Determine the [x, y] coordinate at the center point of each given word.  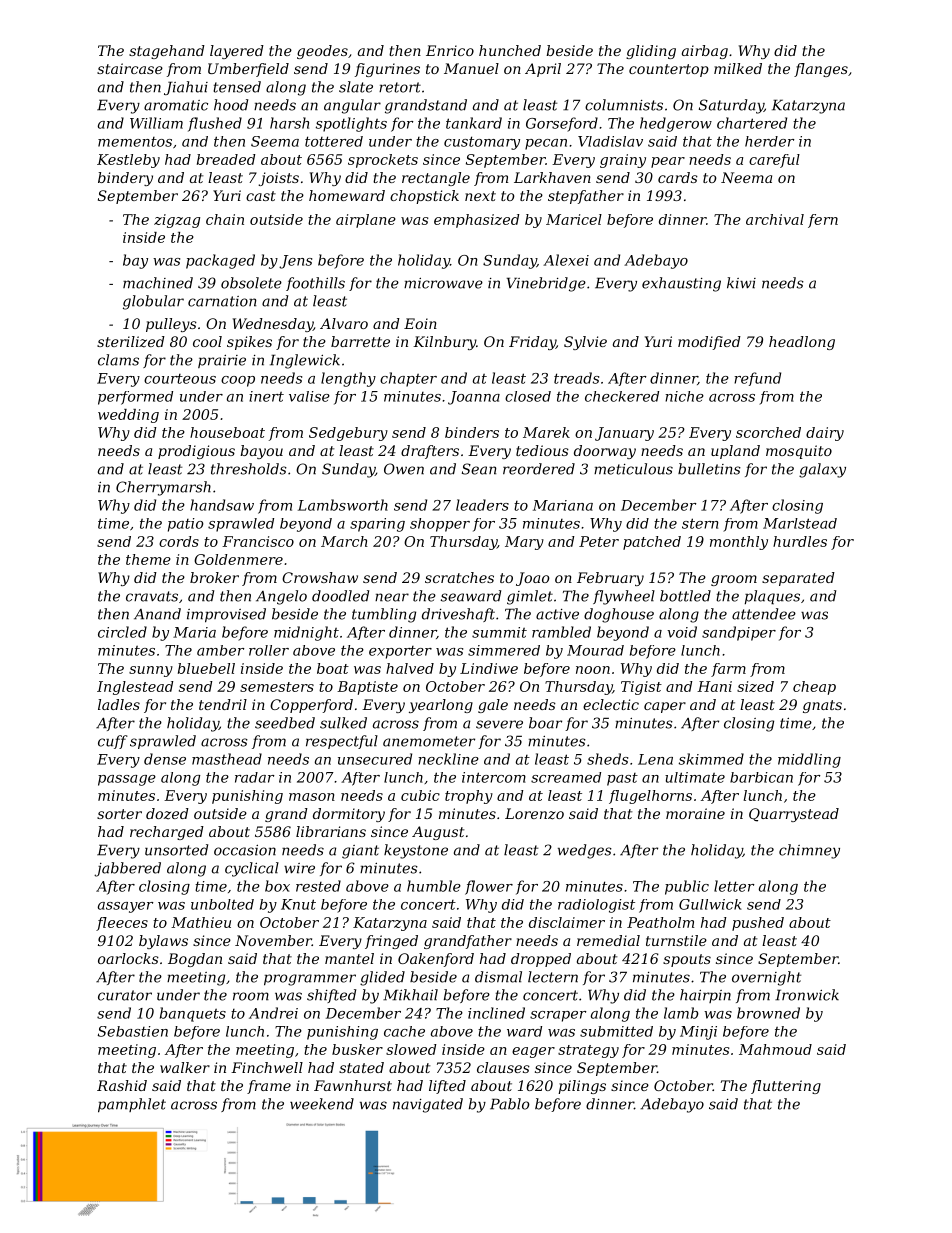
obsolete [251, 283]
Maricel [574, 219]
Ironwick [807, 995]
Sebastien [133, 1031]
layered [237, 52]
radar [254, 777]
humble [434, 886]
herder [769, 141]
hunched [510, 50]
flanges [821, 70]
